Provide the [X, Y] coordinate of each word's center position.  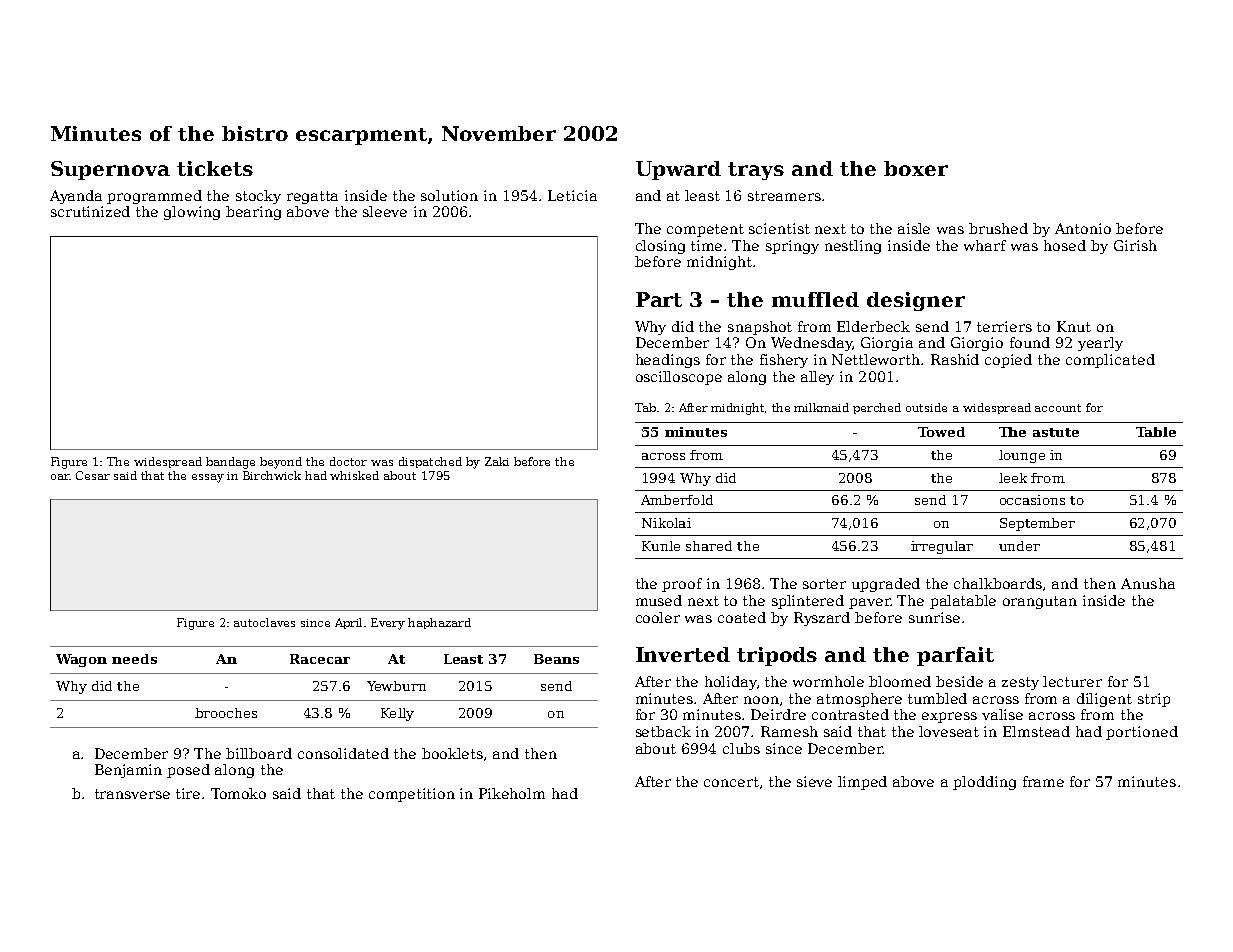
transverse [132, 794]
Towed [941, 432]
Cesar [93, 475]
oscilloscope [679, 378]
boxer [916, 168]
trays [756, 171]
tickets [215, 168]
